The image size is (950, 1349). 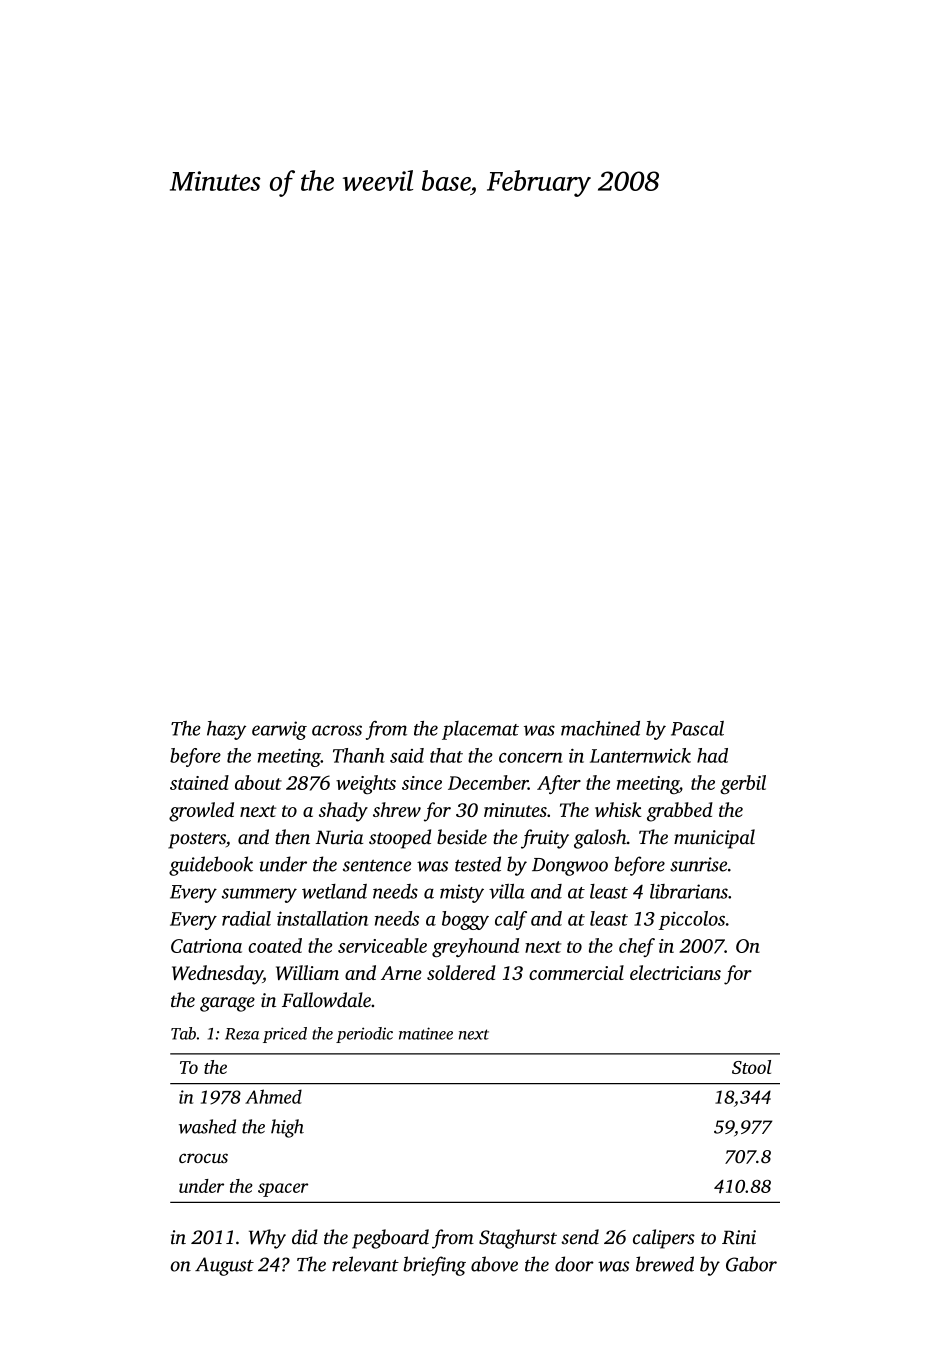 I want to click on electricians, so click(x=675, y=972).
